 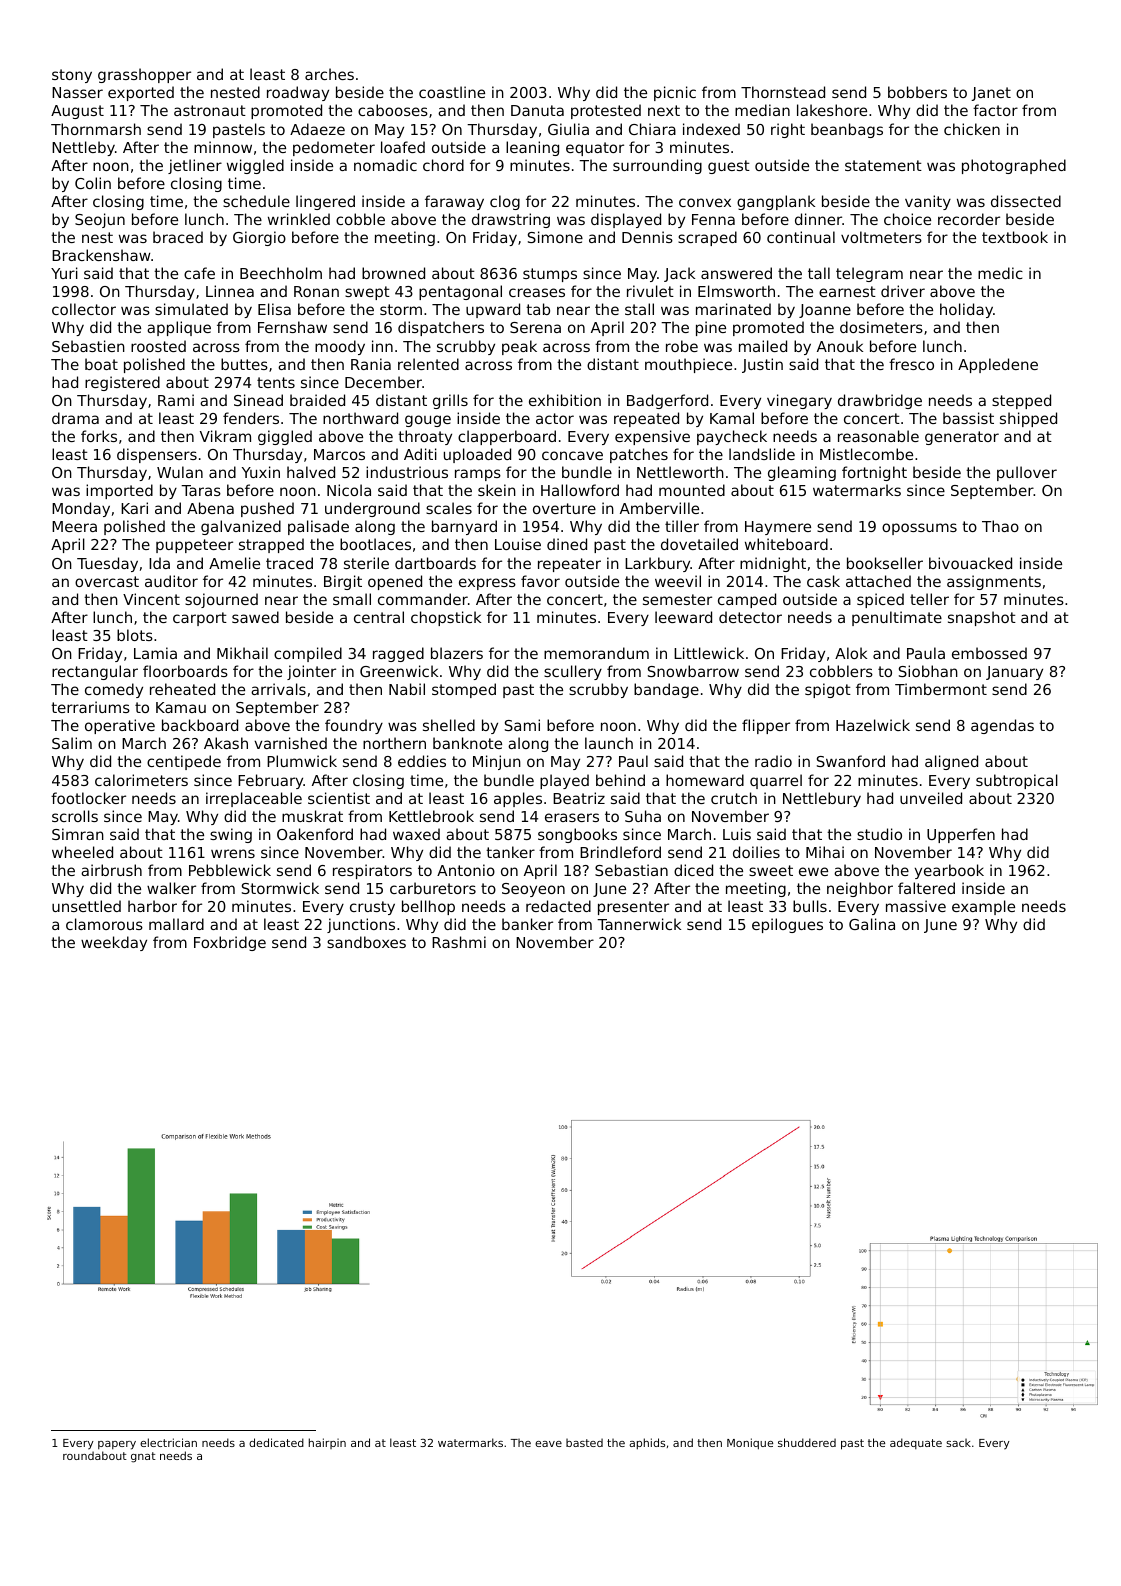 What do you see at coordinates (807, 1442) in the screenshot?
I see `shuddered` at bounding box center [807, 1442].
